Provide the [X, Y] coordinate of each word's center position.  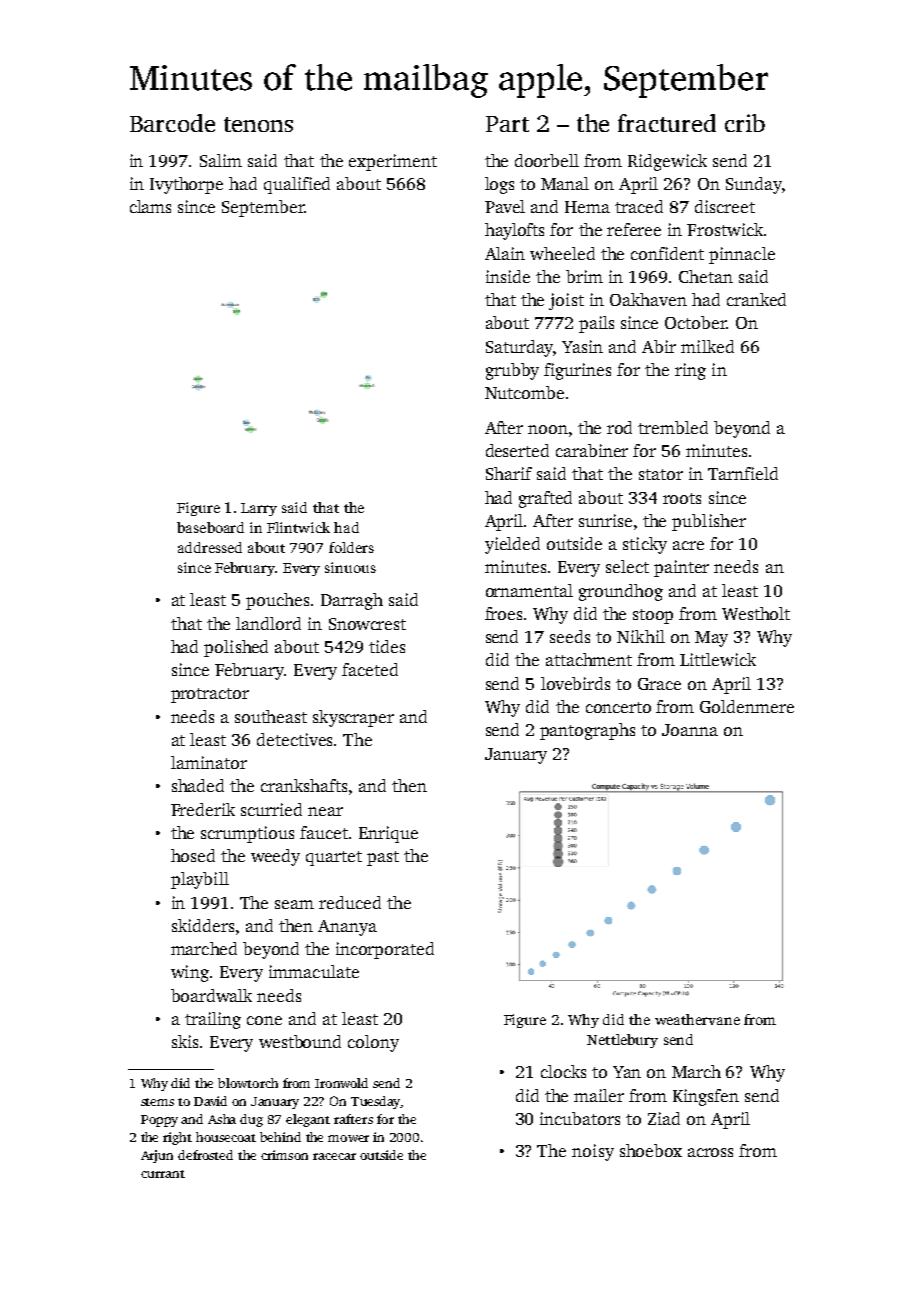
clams [150, 206]
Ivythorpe [186, 185]
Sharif [509, 473]
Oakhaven [648, 299]
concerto [618, 707]
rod [619, 427]
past [383, 858]
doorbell [547, 160]
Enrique [388, 834]
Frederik [203, 809]
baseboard [210, 527]
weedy [275, 857]
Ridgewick [667, 162]
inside [508, 276]
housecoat [226, 1137]
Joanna [690, 730]
